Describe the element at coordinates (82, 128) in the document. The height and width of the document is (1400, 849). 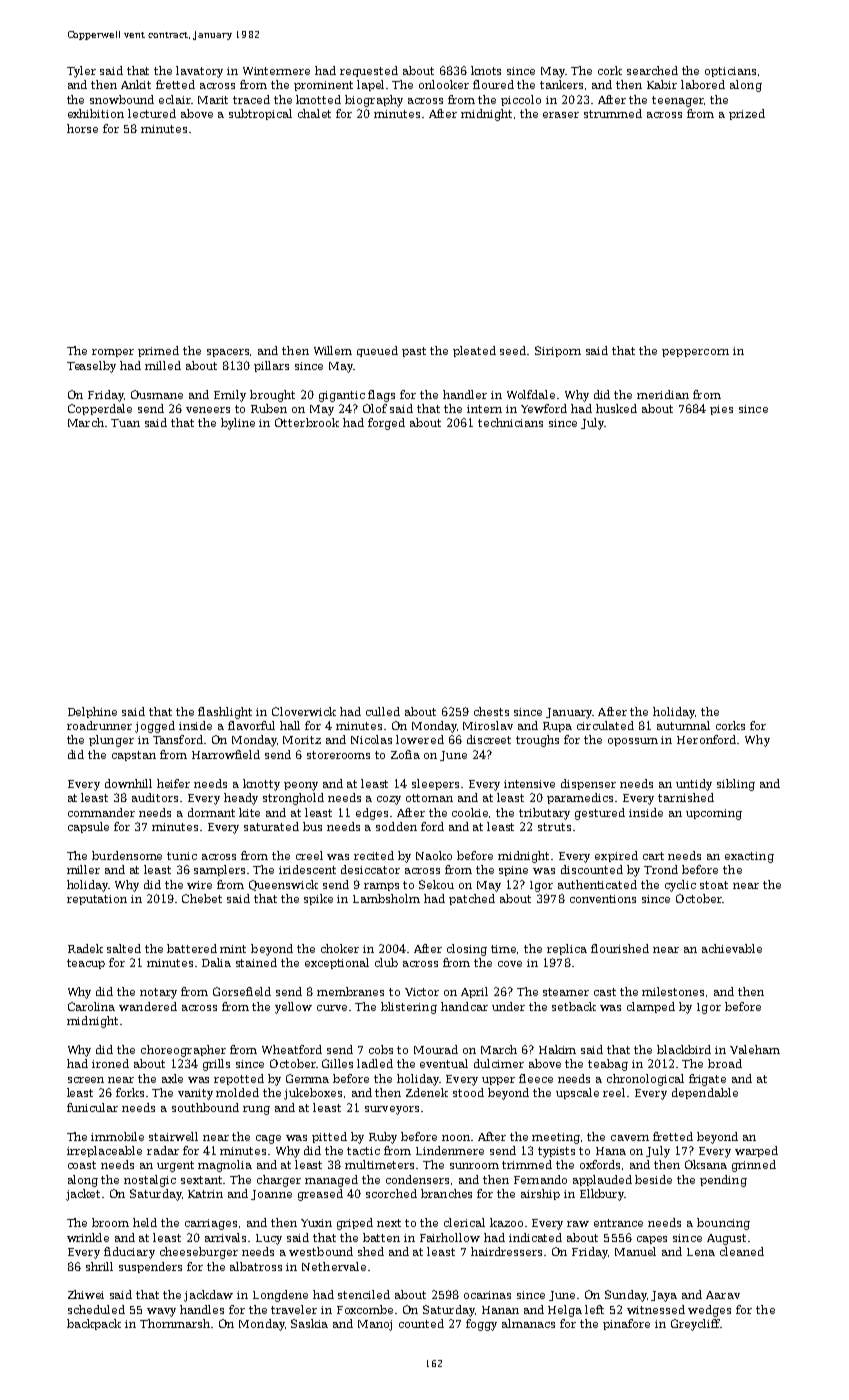
I see `horse` at that location.
